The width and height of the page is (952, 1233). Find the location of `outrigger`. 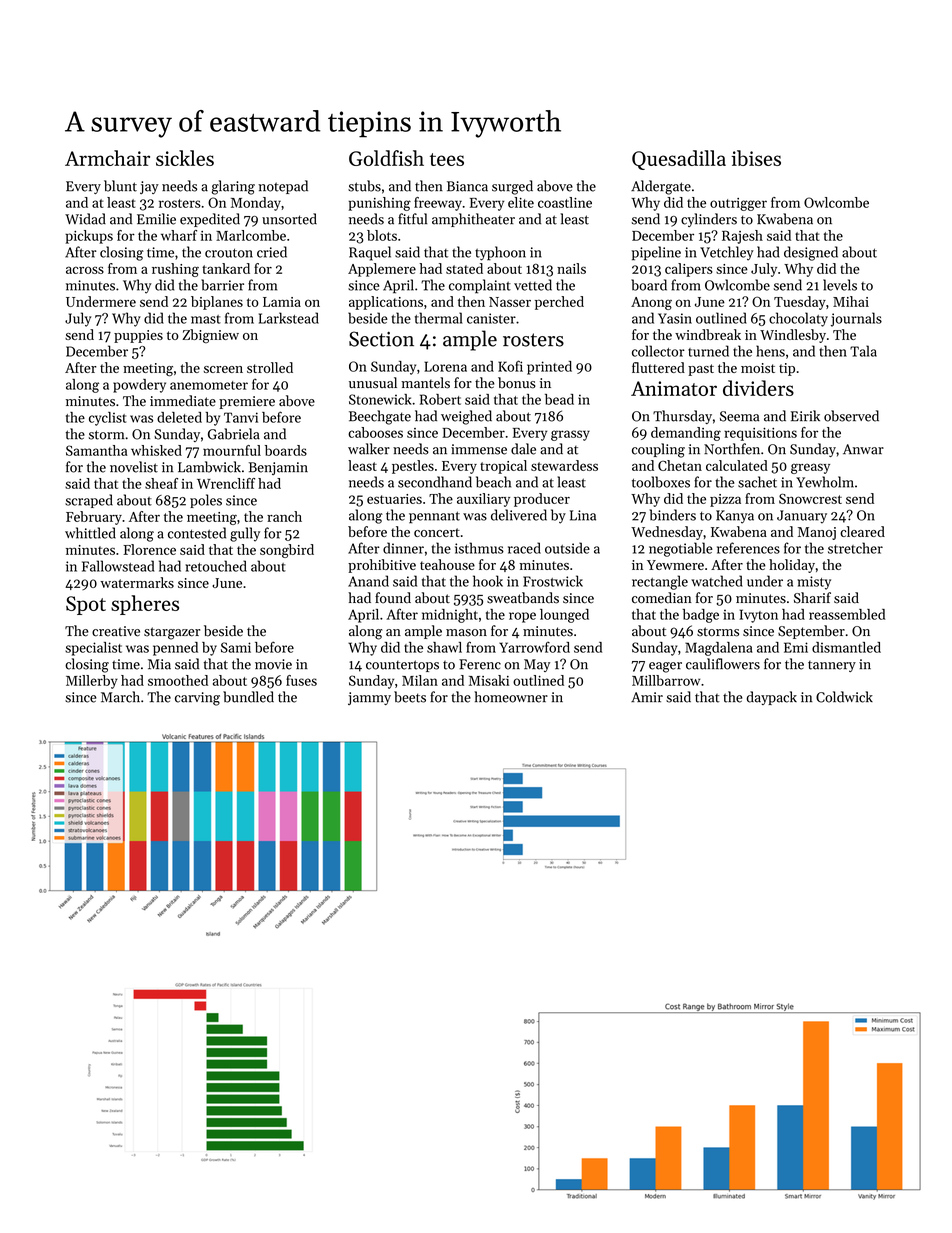

outrigger is located at coordinates (738, 204).
